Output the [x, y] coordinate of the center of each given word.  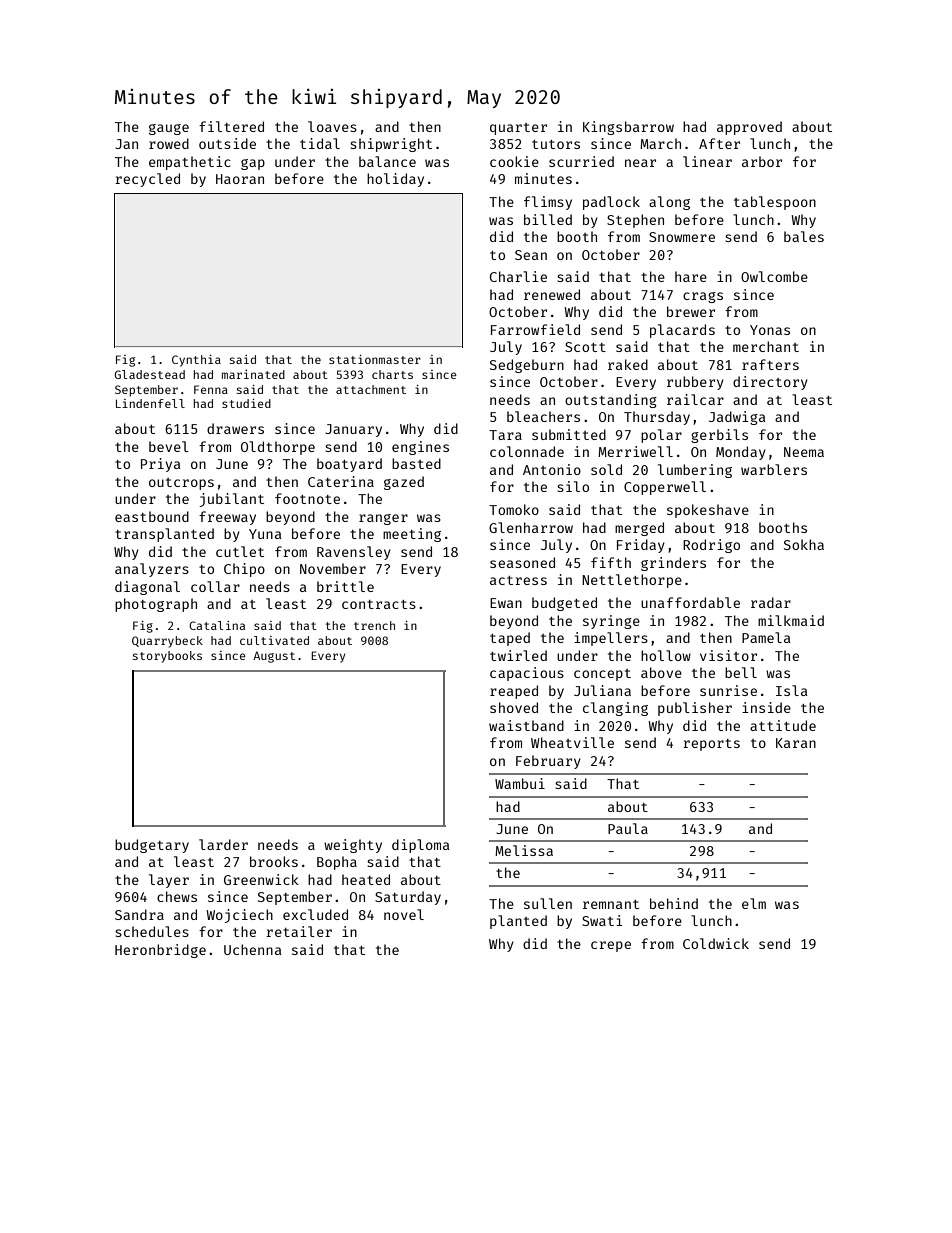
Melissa [524, 850]
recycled [147, 180]
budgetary [152, 846]
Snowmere [682, 237]
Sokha [804, 544]
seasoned [522, 562]
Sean [531, 255]
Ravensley [354, 553]
